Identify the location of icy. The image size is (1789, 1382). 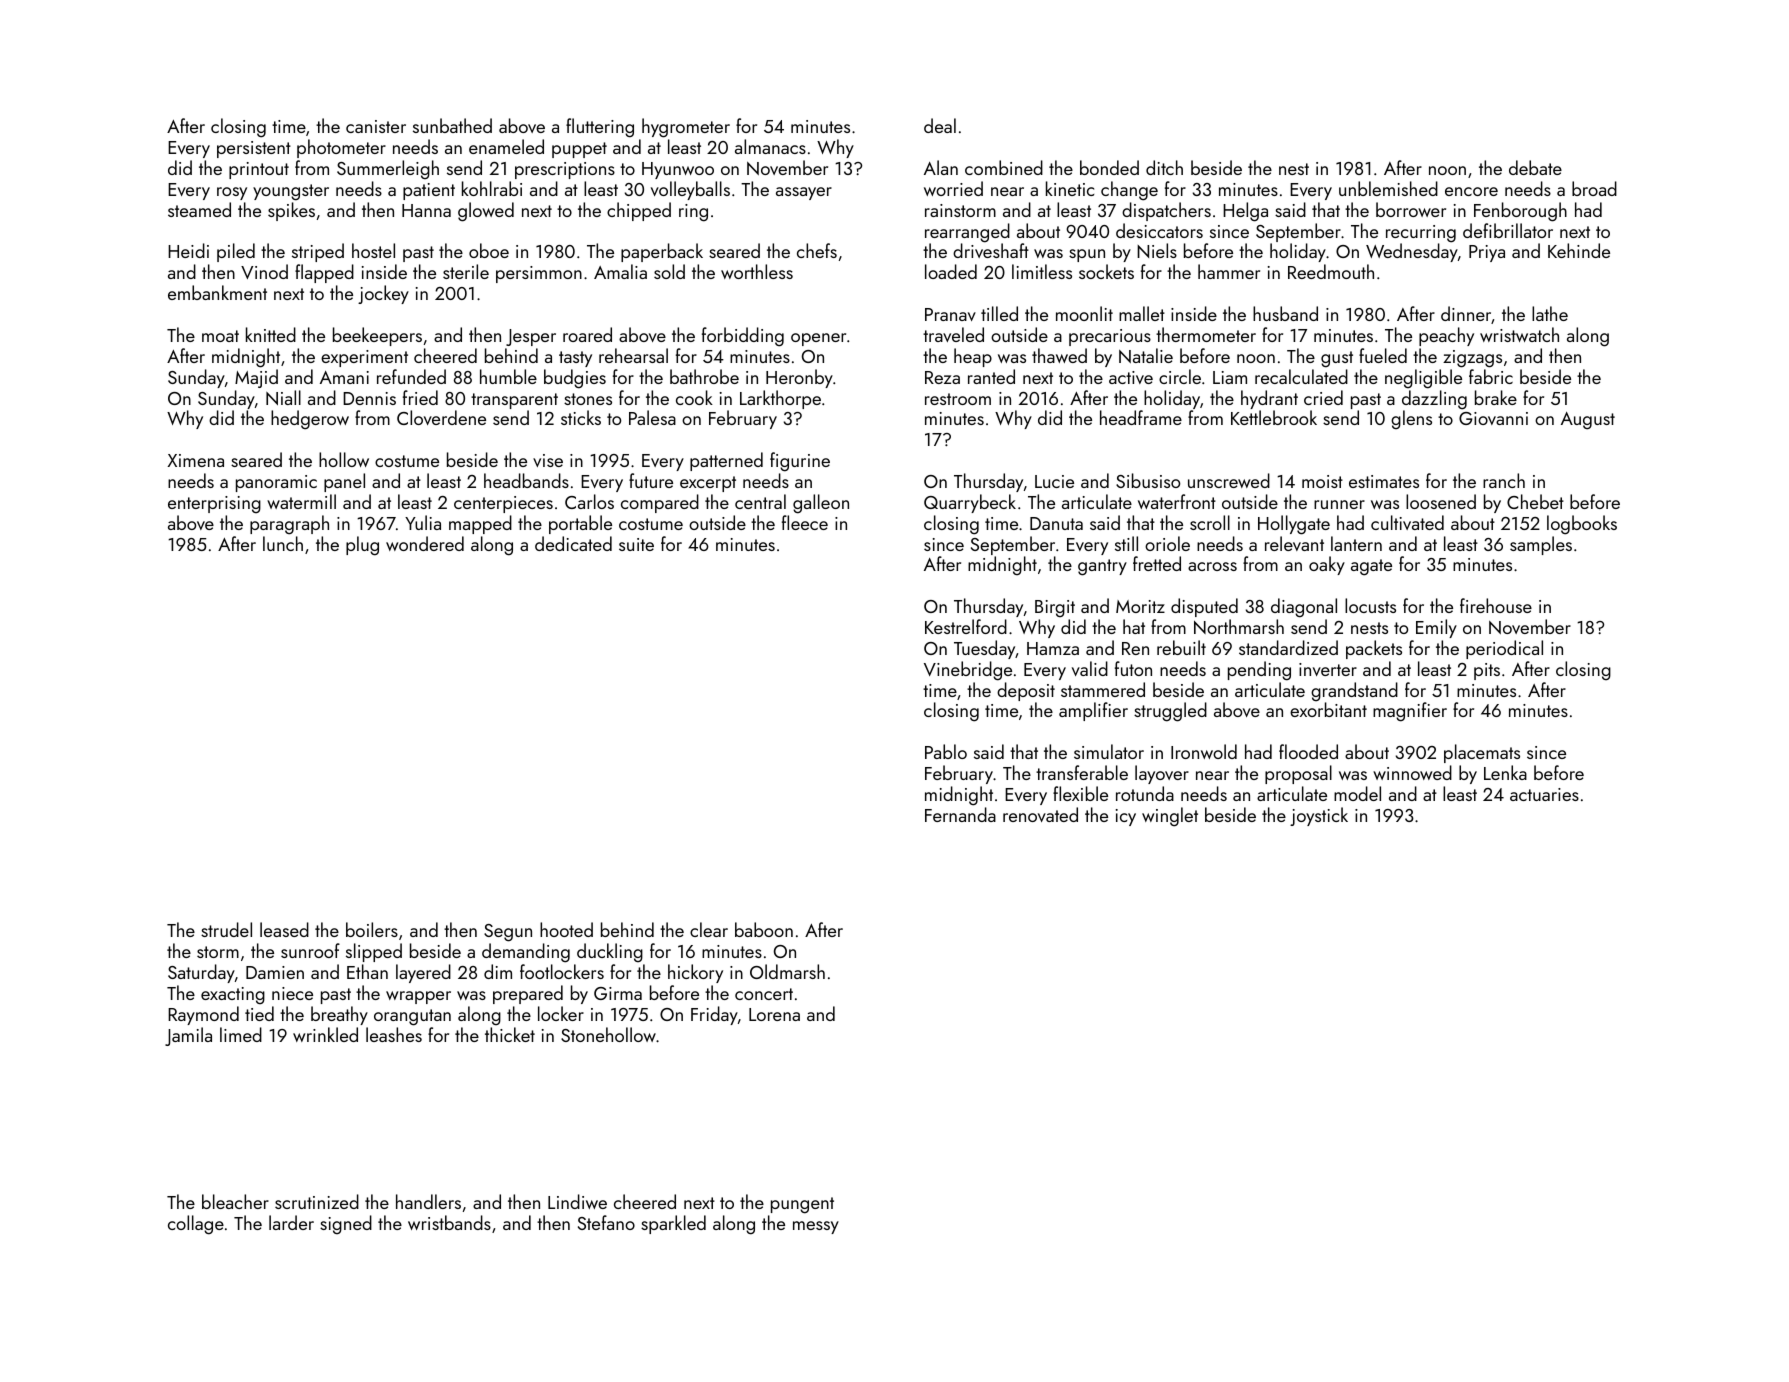
(1126, 817).
